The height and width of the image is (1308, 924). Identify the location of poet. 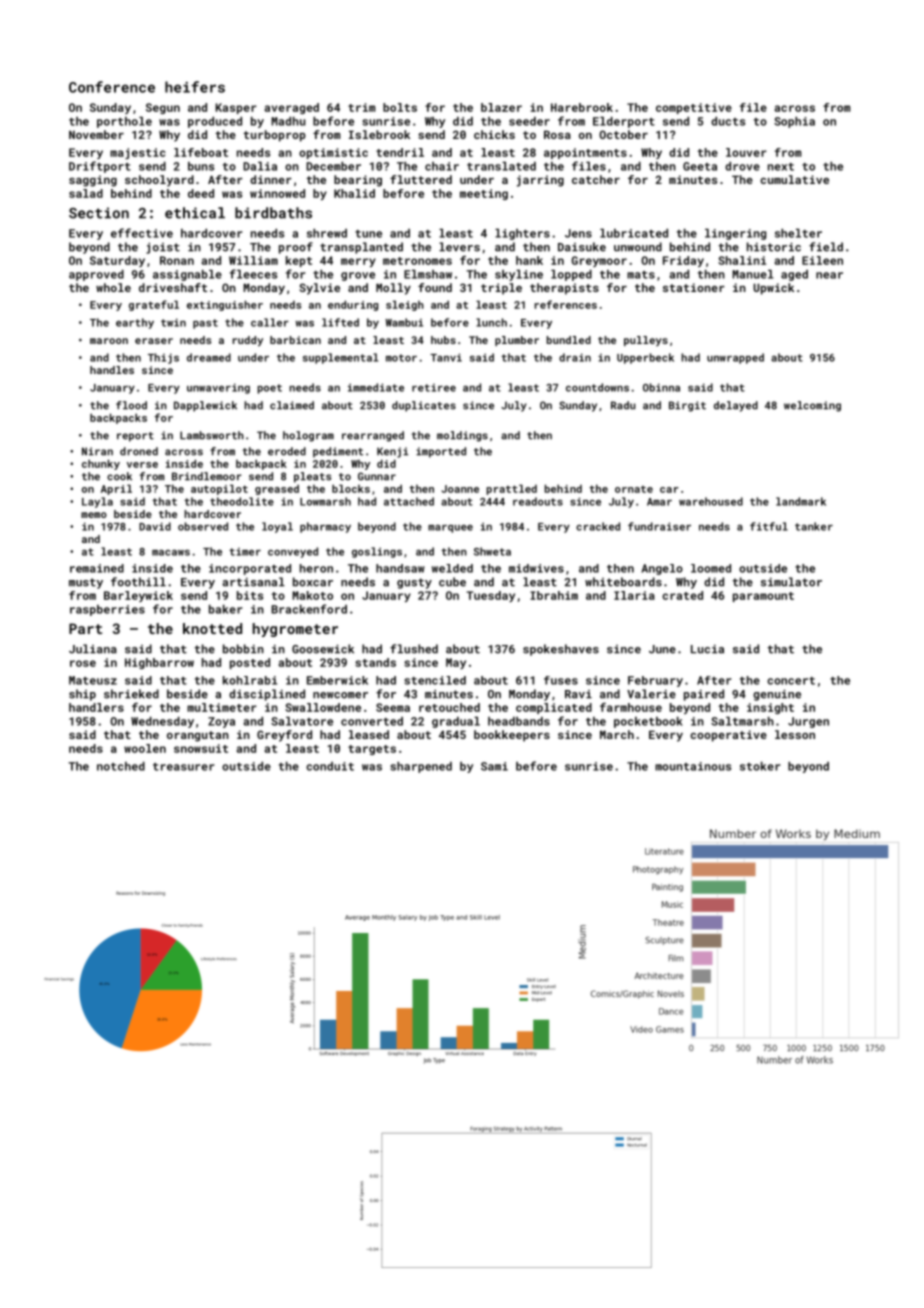
(270, 389).
